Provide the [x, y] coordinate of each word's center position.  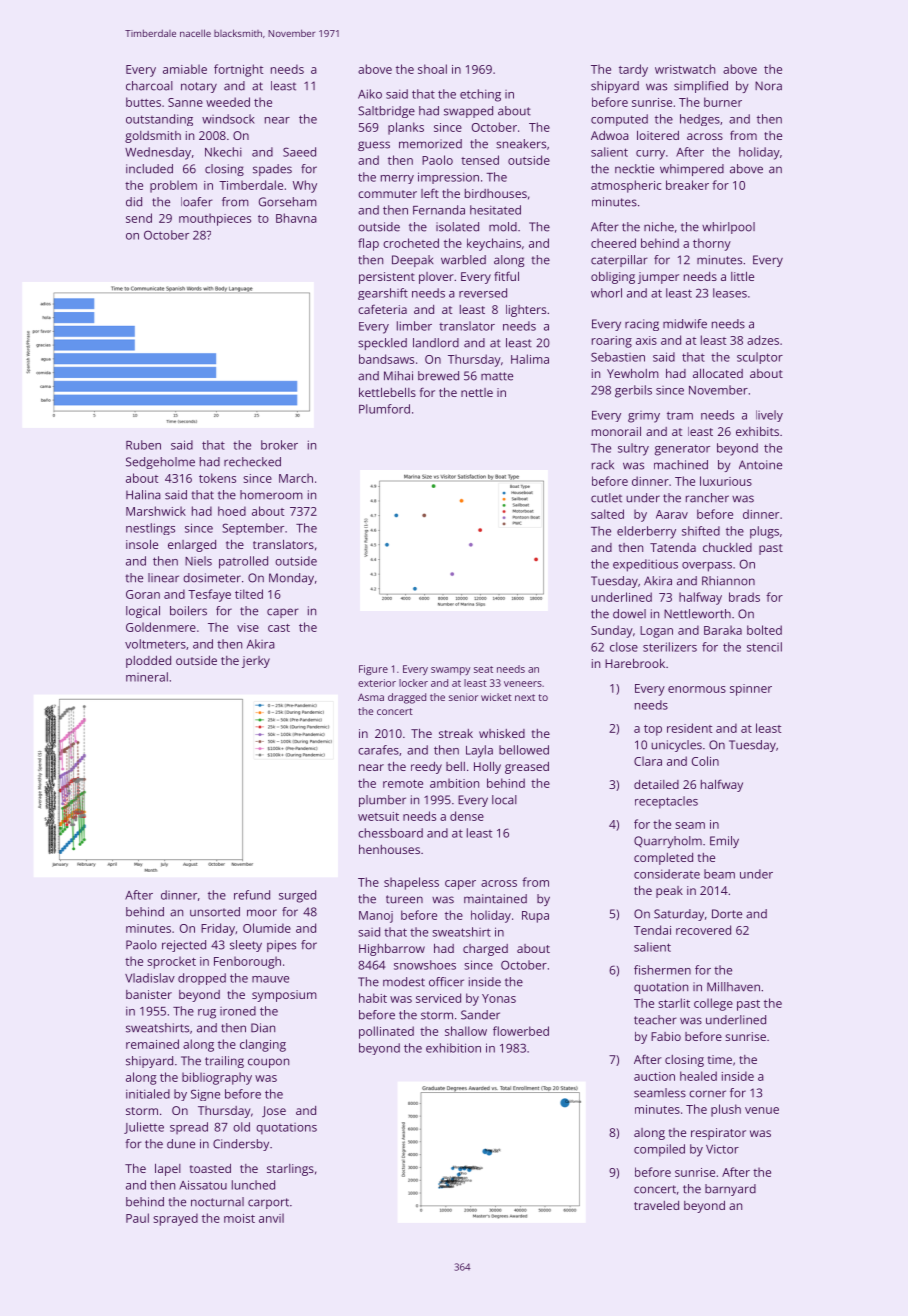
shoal [432, 69]
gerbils [633, 391]
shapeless [411, 883]
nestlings [150, 529]
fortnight [238, 70]
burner [723, 102]
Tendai [652, 930]
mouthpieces [215, 219]
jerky [256, 662]
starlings [290, 1170]
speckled [382, 344]
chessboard [390, 833]
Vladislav [150, 978]
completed [663, 859]
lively [769, 416]
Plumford [384, 409]
